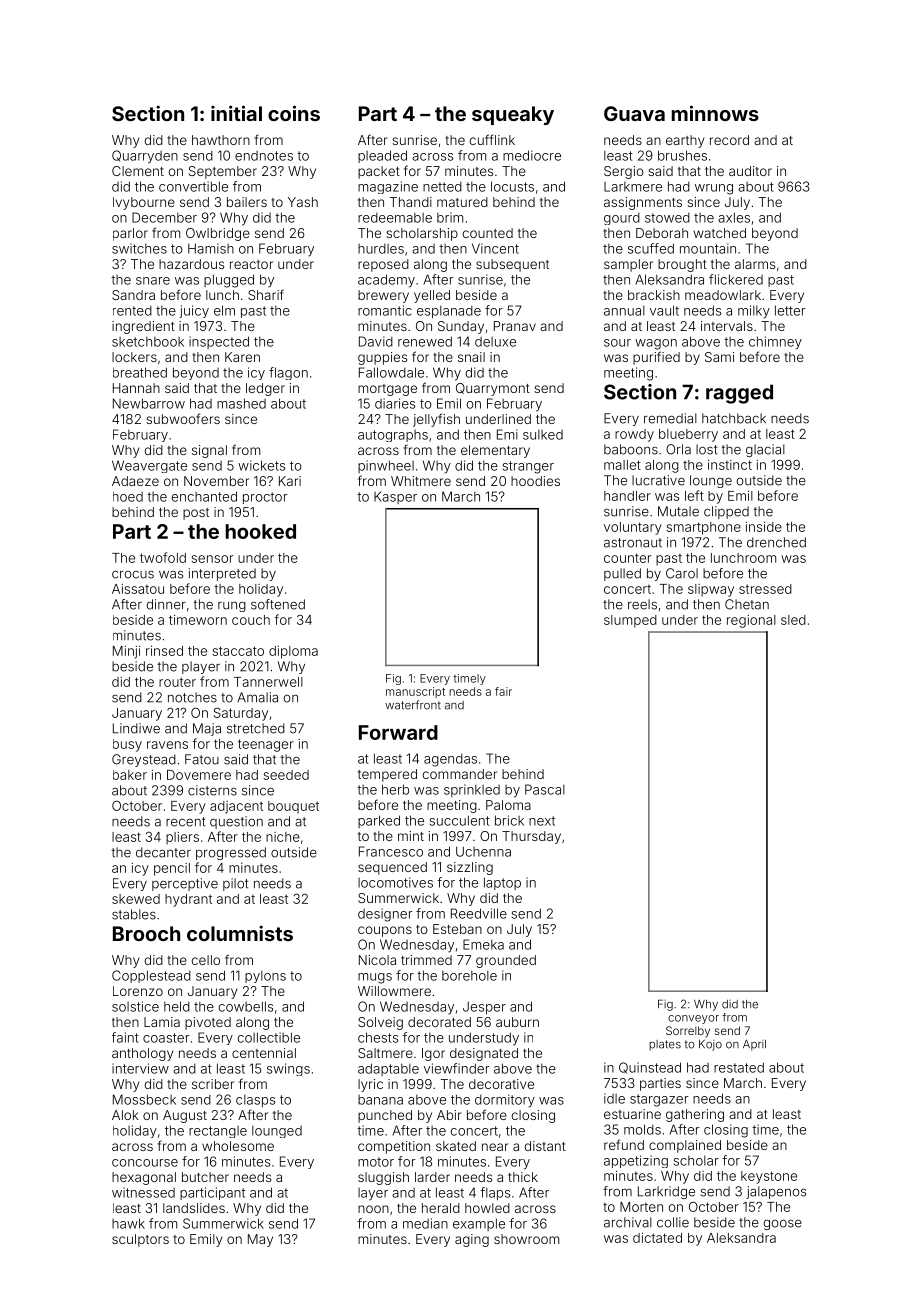  Describe the element at coordinates (236, 113) in the document. I see `initial` at that location.
